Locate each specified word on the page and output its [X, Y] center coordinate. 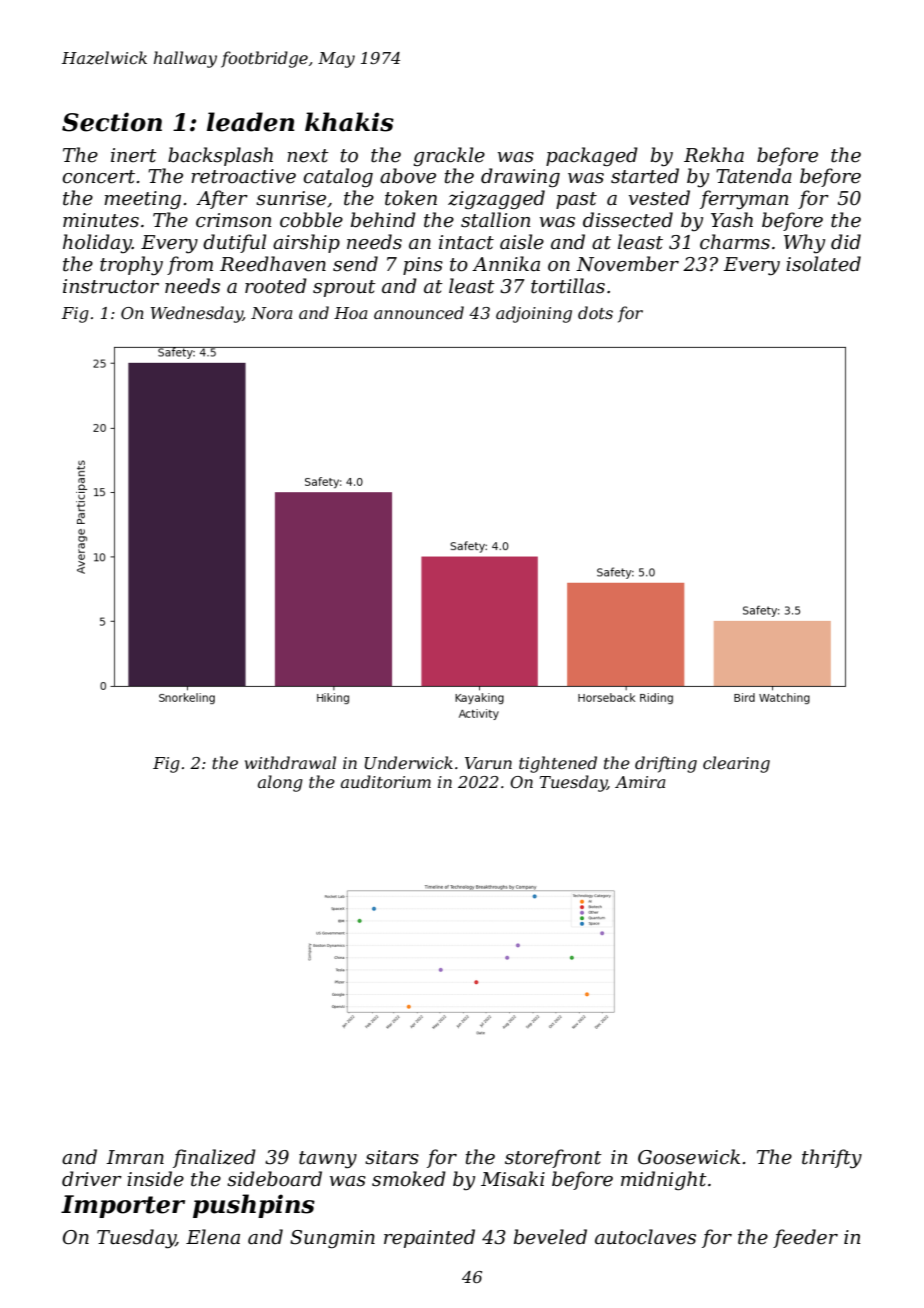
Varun [488, 763]
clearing [736, 764]
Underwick [409, 762]
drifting [666, 764]
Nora [271, 313]
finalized [214, 1158]
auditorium [386, 781]
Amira [640, 782]
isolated [823, 264]
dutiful [234, 243]
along [280, 783]
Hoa [350, 313]
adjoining [534, 314]
